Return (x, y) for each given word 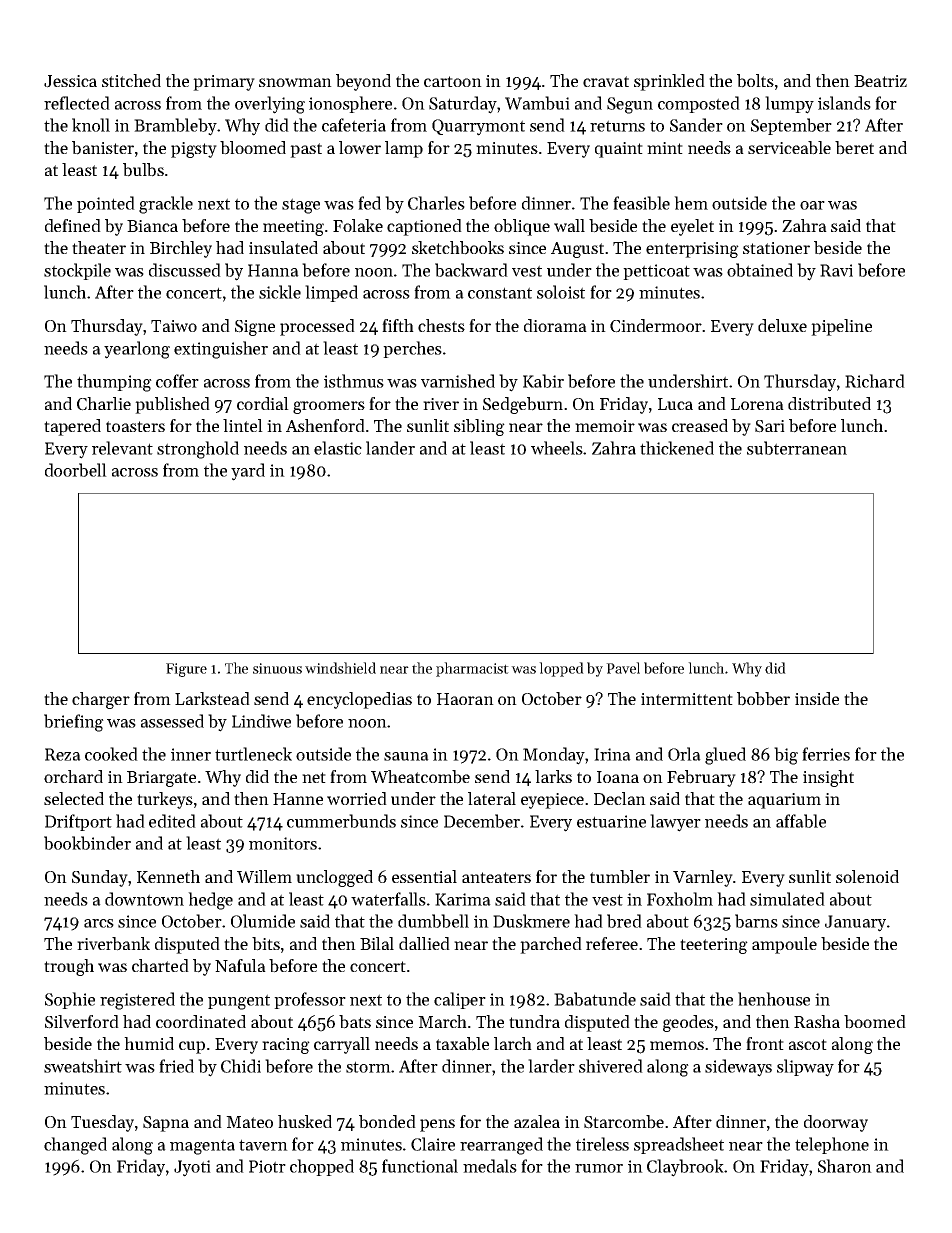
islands (844, 103)
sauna (406, 756)
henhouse (774, 999)
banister (103, 148)
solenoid (867, 876)
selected (74, 798)
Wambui (537, 103)
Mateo (249, 1122)
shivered (611, 1066)
